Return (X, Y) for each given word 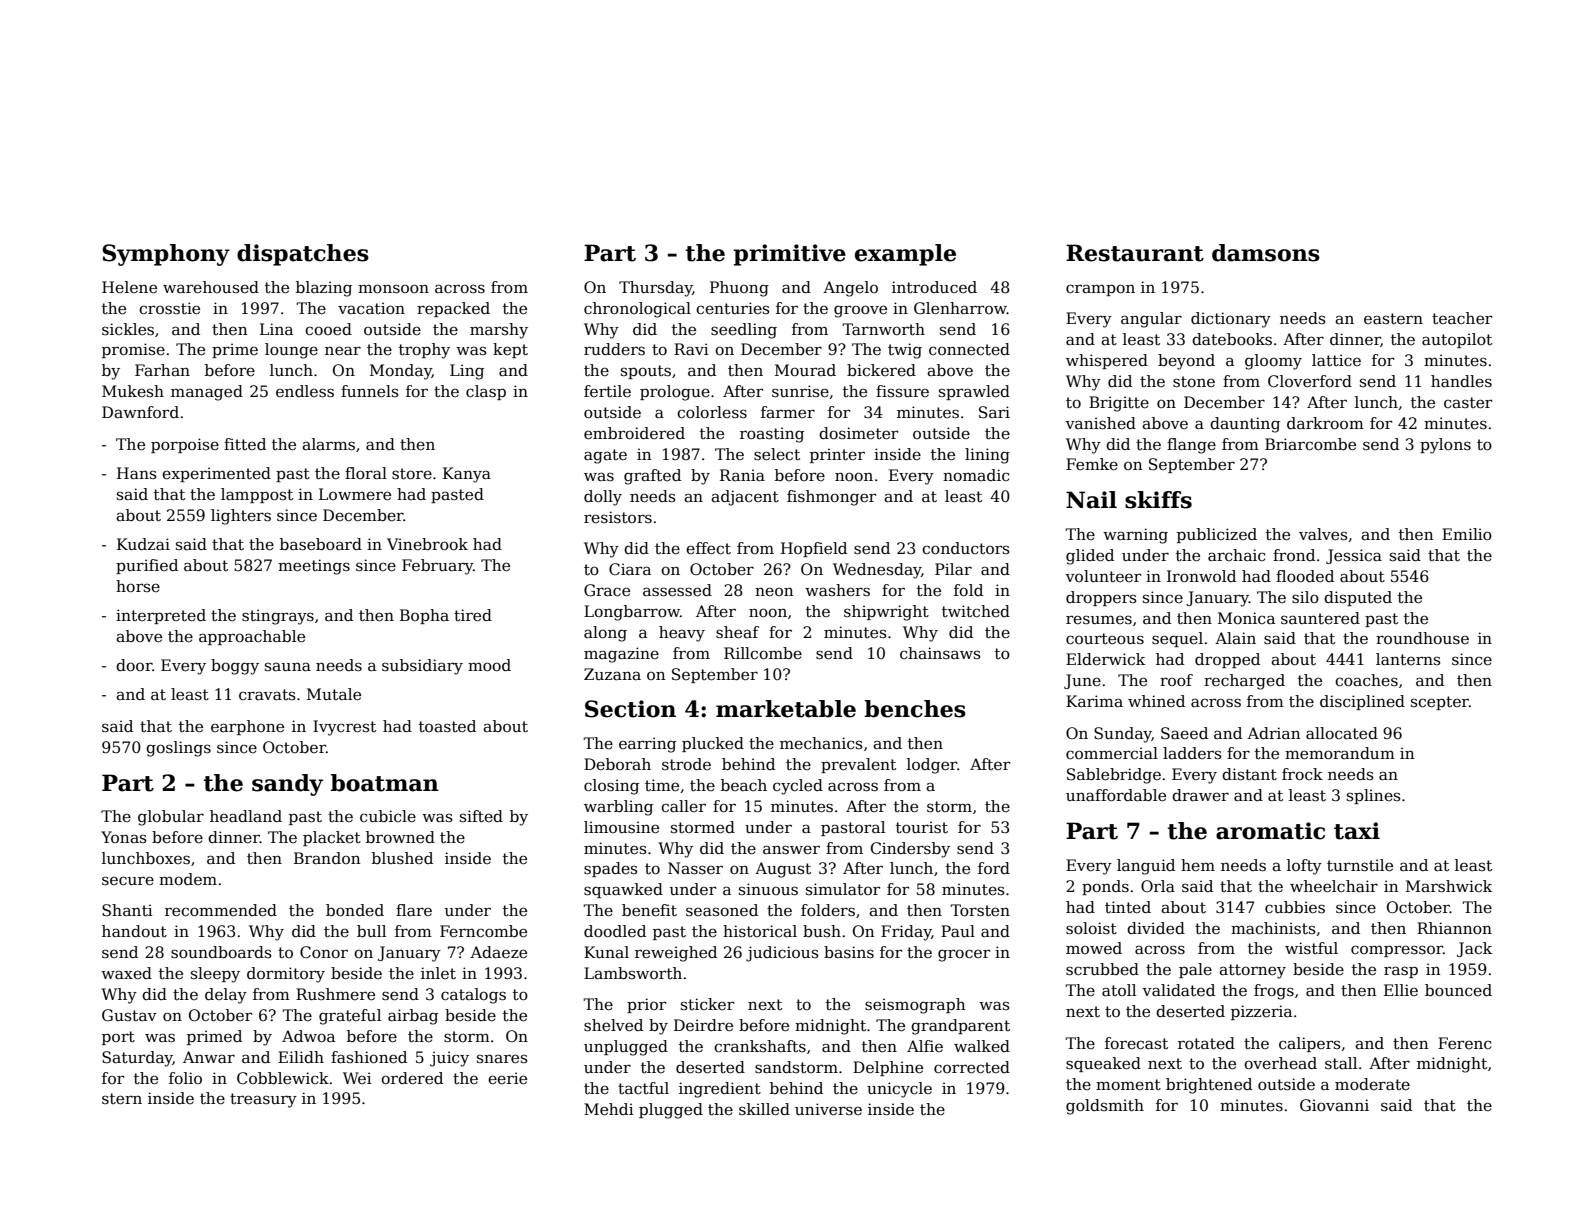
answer (791, 849)
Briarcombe (1310, 444)
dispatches (303, 255)
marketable (786, 709)
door (134, 665)
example (905, 255)
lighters (241, 517)
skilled (764, 1109)
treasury (263, 1100)
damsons (1266, 253)
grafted (652, 477)
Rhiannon (1454, 928)
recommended (221, 910)
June (1082, 681)
